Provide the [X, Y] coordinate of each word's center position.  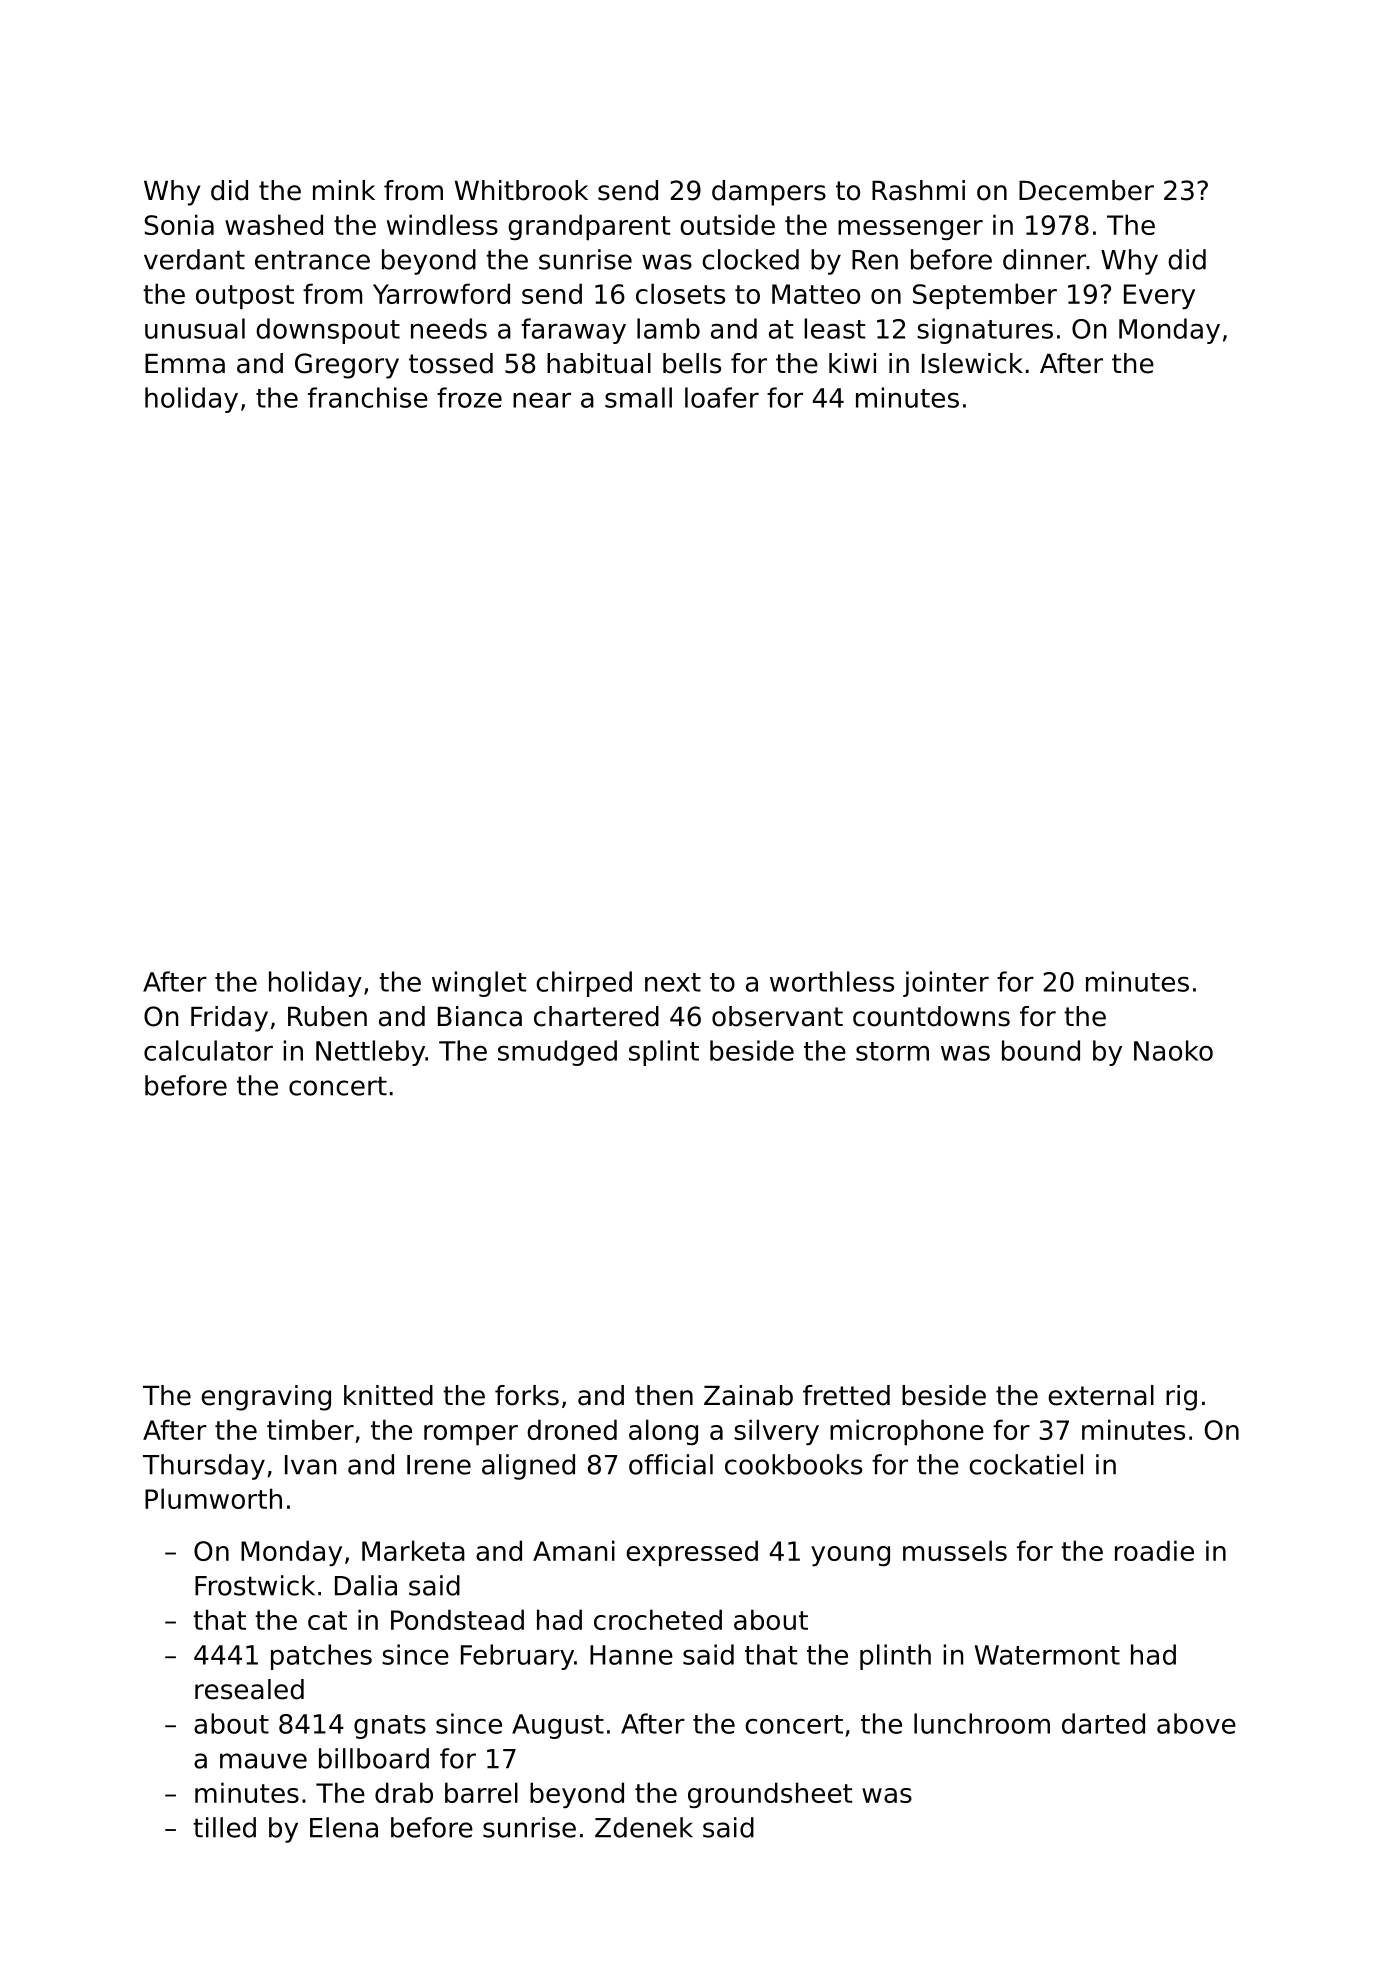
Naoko [1173, 1050]
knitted [388, 1395]
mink [344, 190]
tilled [224, 1827]
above [1196, 1723]
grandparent [589, 227]
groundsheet [770, 1795]
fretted [846, 1395]
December [1086, 190]
